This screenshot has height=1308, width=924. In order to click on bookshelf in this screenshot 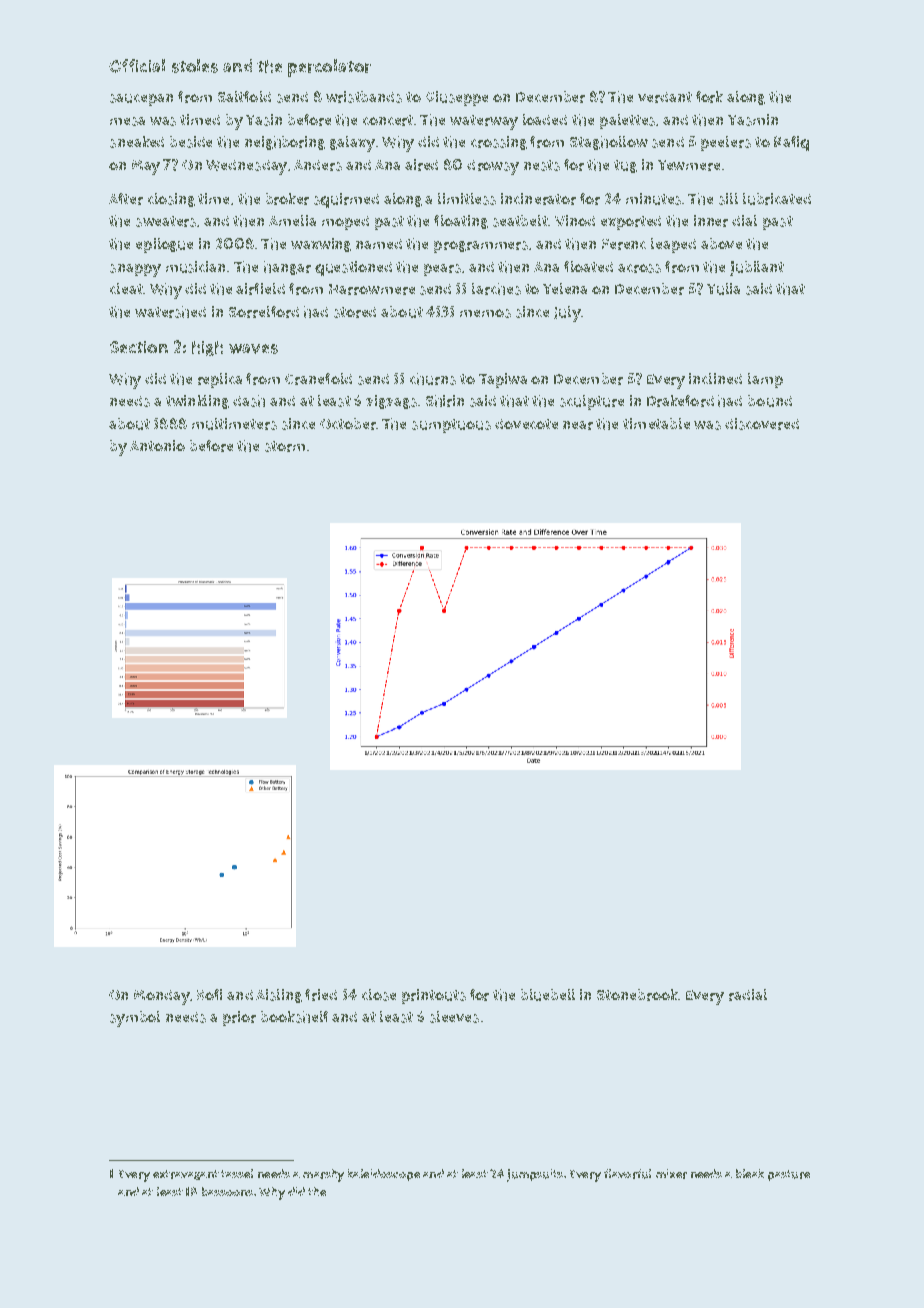, I will do `click(294, 1017)`.
